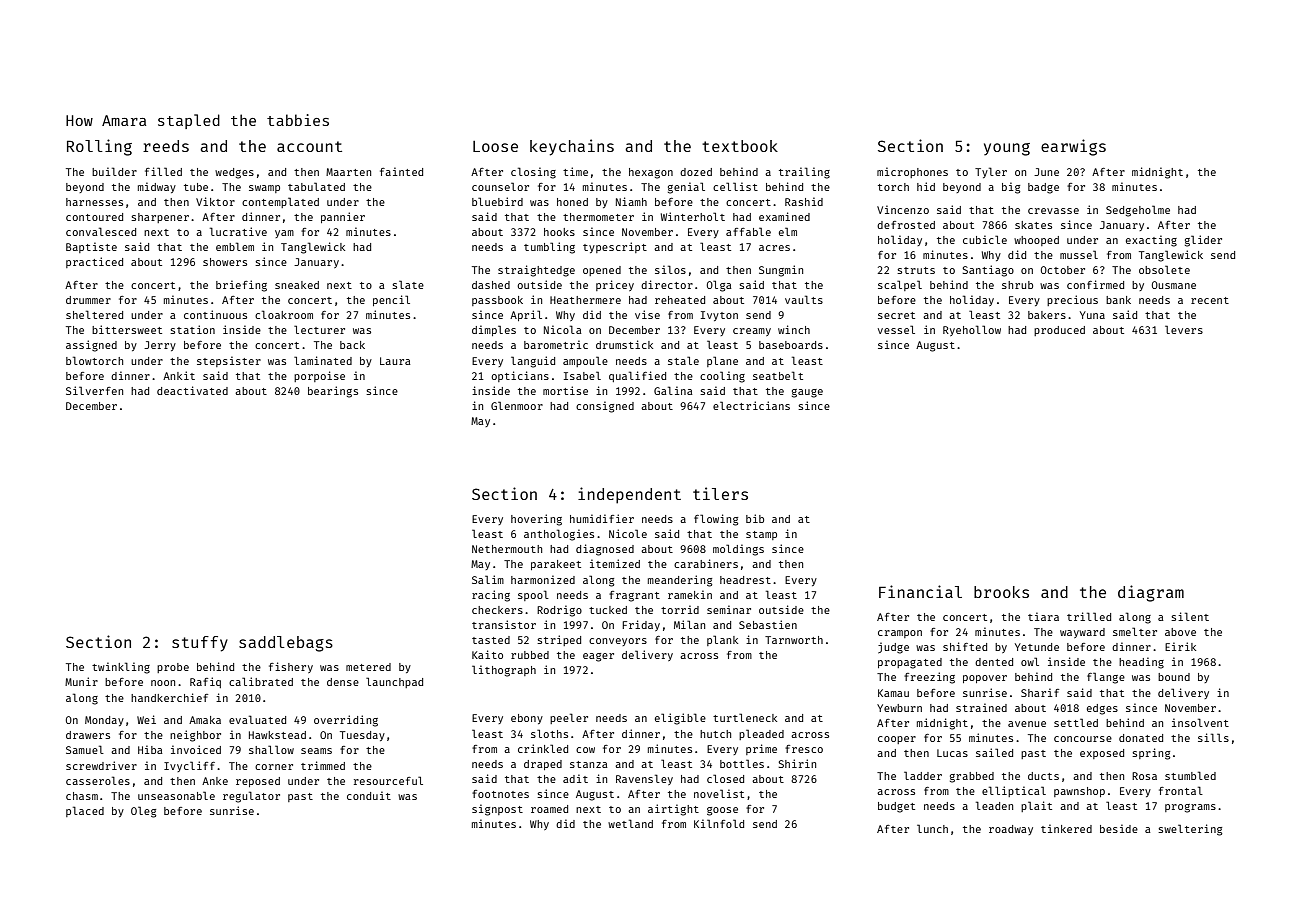  I want to click on diagram, so click(1151, 593).
